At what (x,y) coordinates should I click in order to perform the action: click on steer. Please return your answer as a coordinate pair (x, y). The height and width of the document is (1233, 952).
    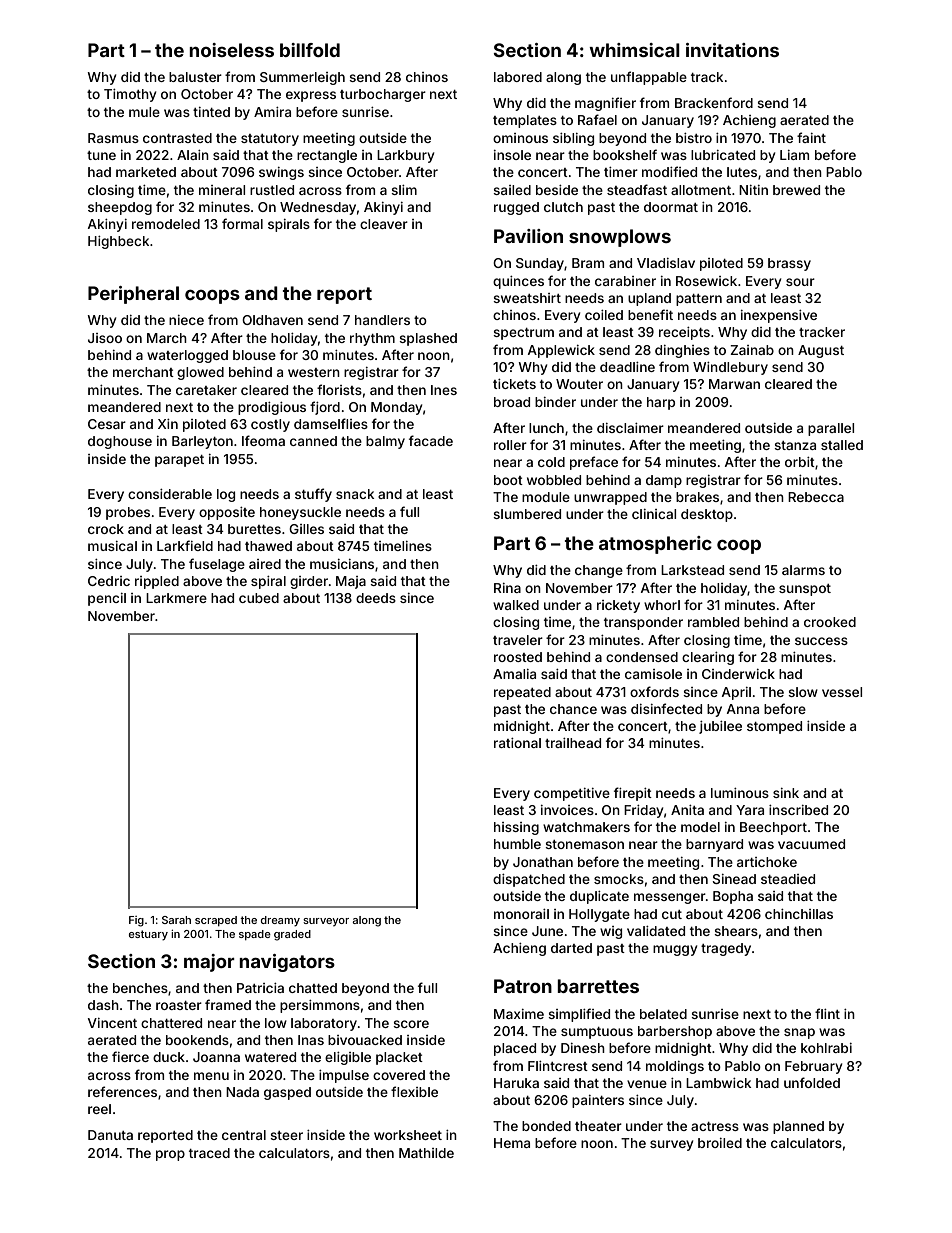
    Looking at the image, I should click on (286, 1135).
